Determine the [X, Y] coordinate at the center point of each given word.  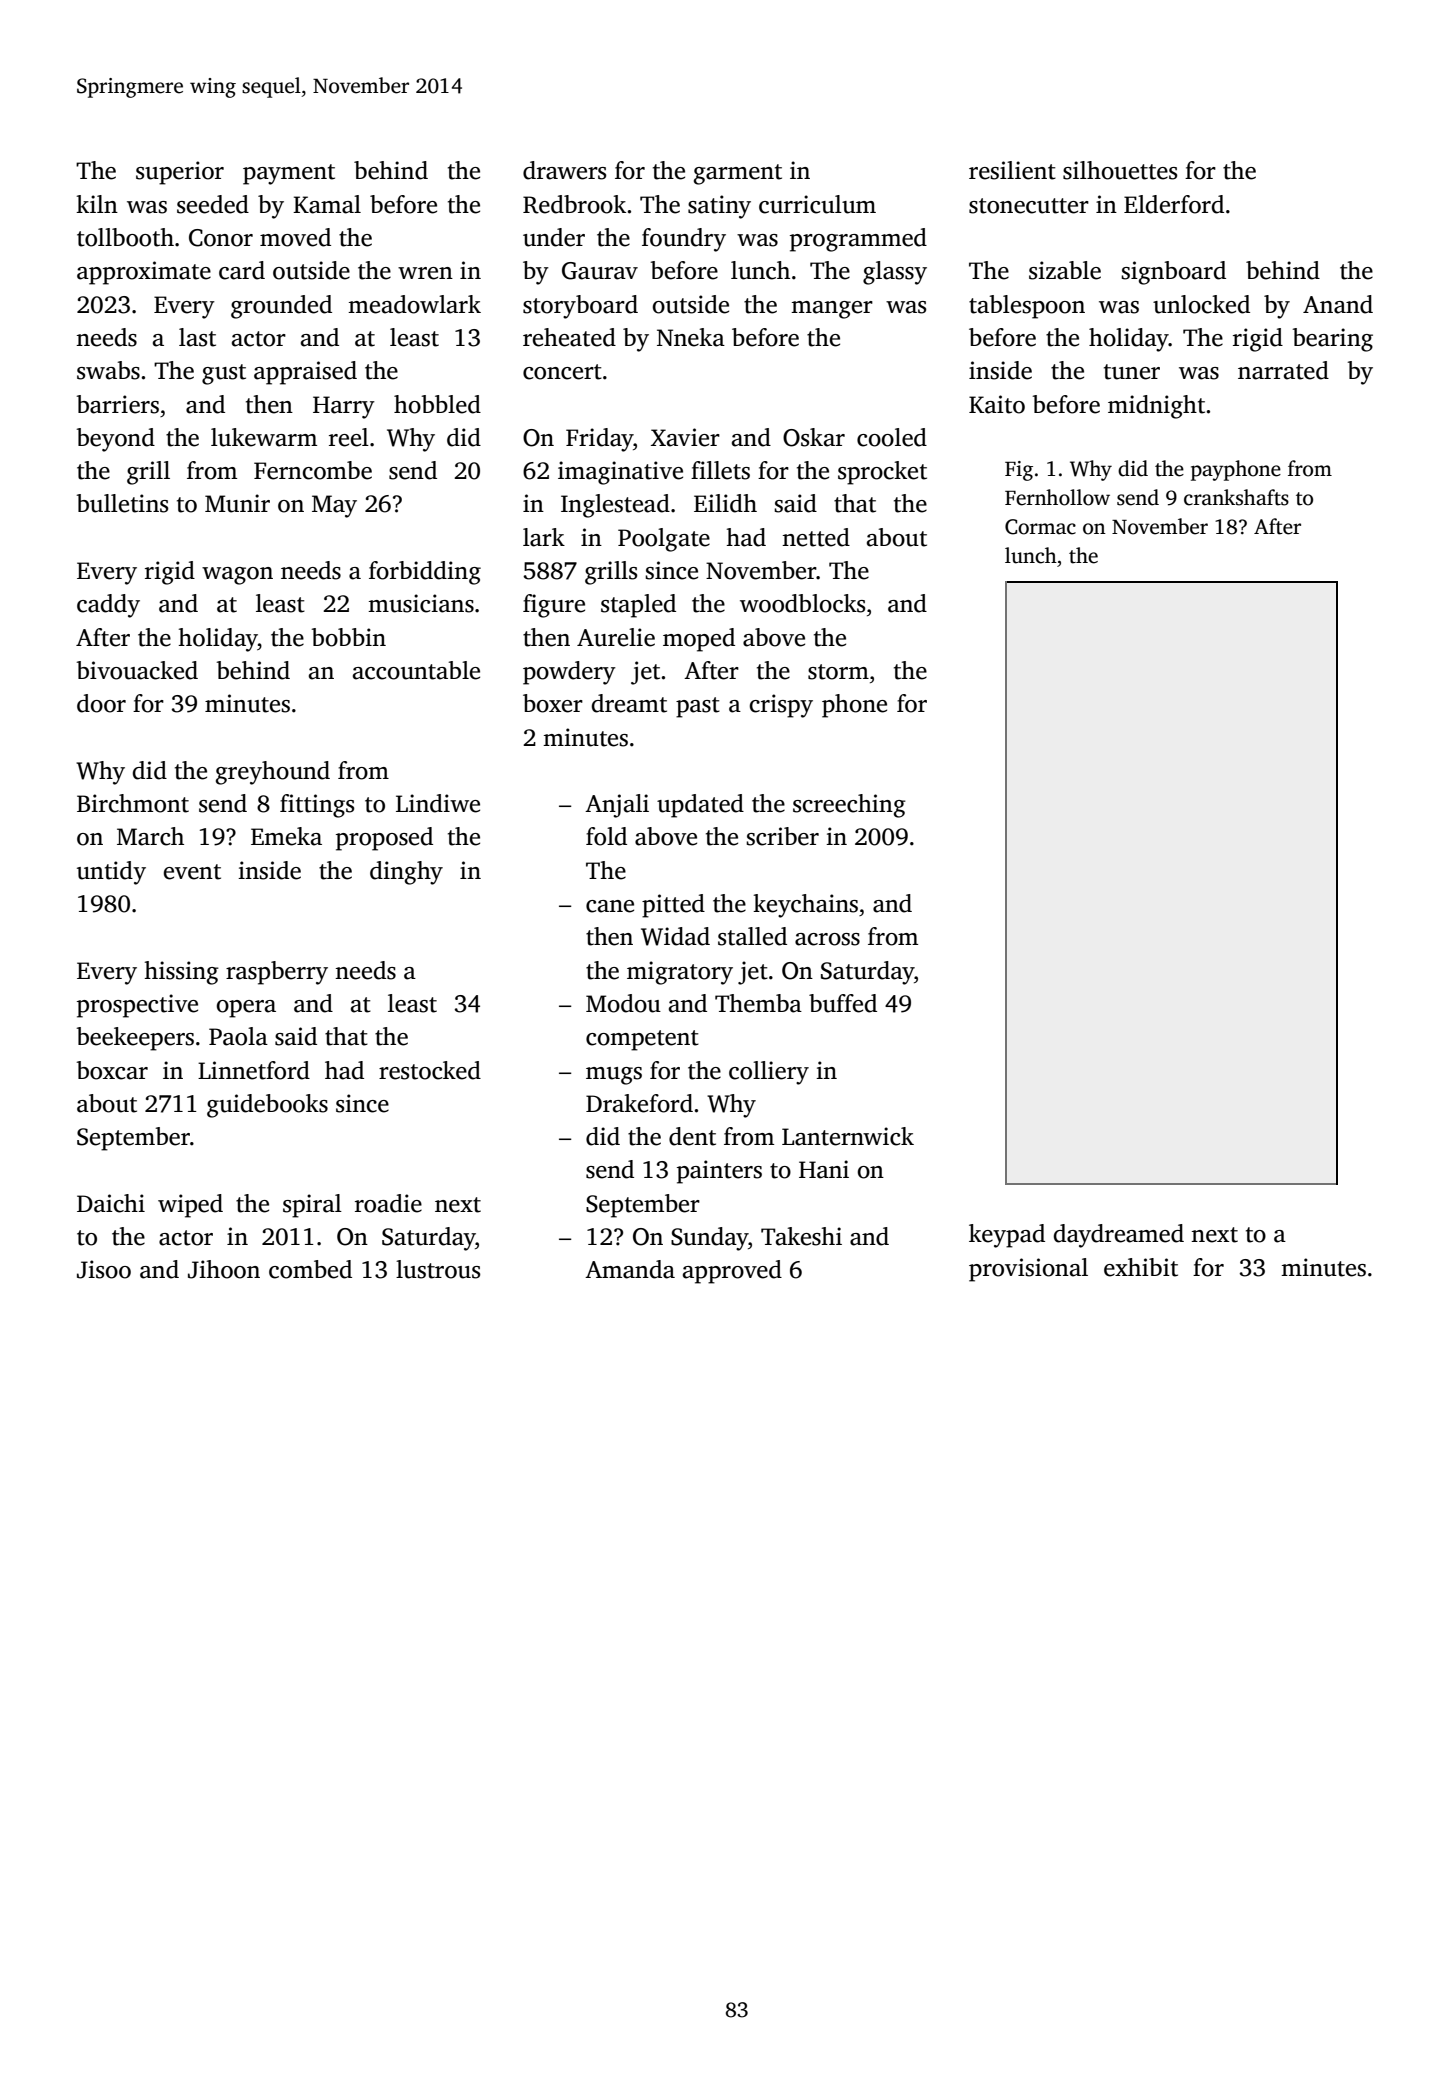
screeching [849, 806]
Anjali [617, 806]
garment [738, 174]
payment [289, 174]
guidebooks [267, 1106]
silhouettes [1120, 170]
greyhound [273, 773]
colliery [769, 1073]
